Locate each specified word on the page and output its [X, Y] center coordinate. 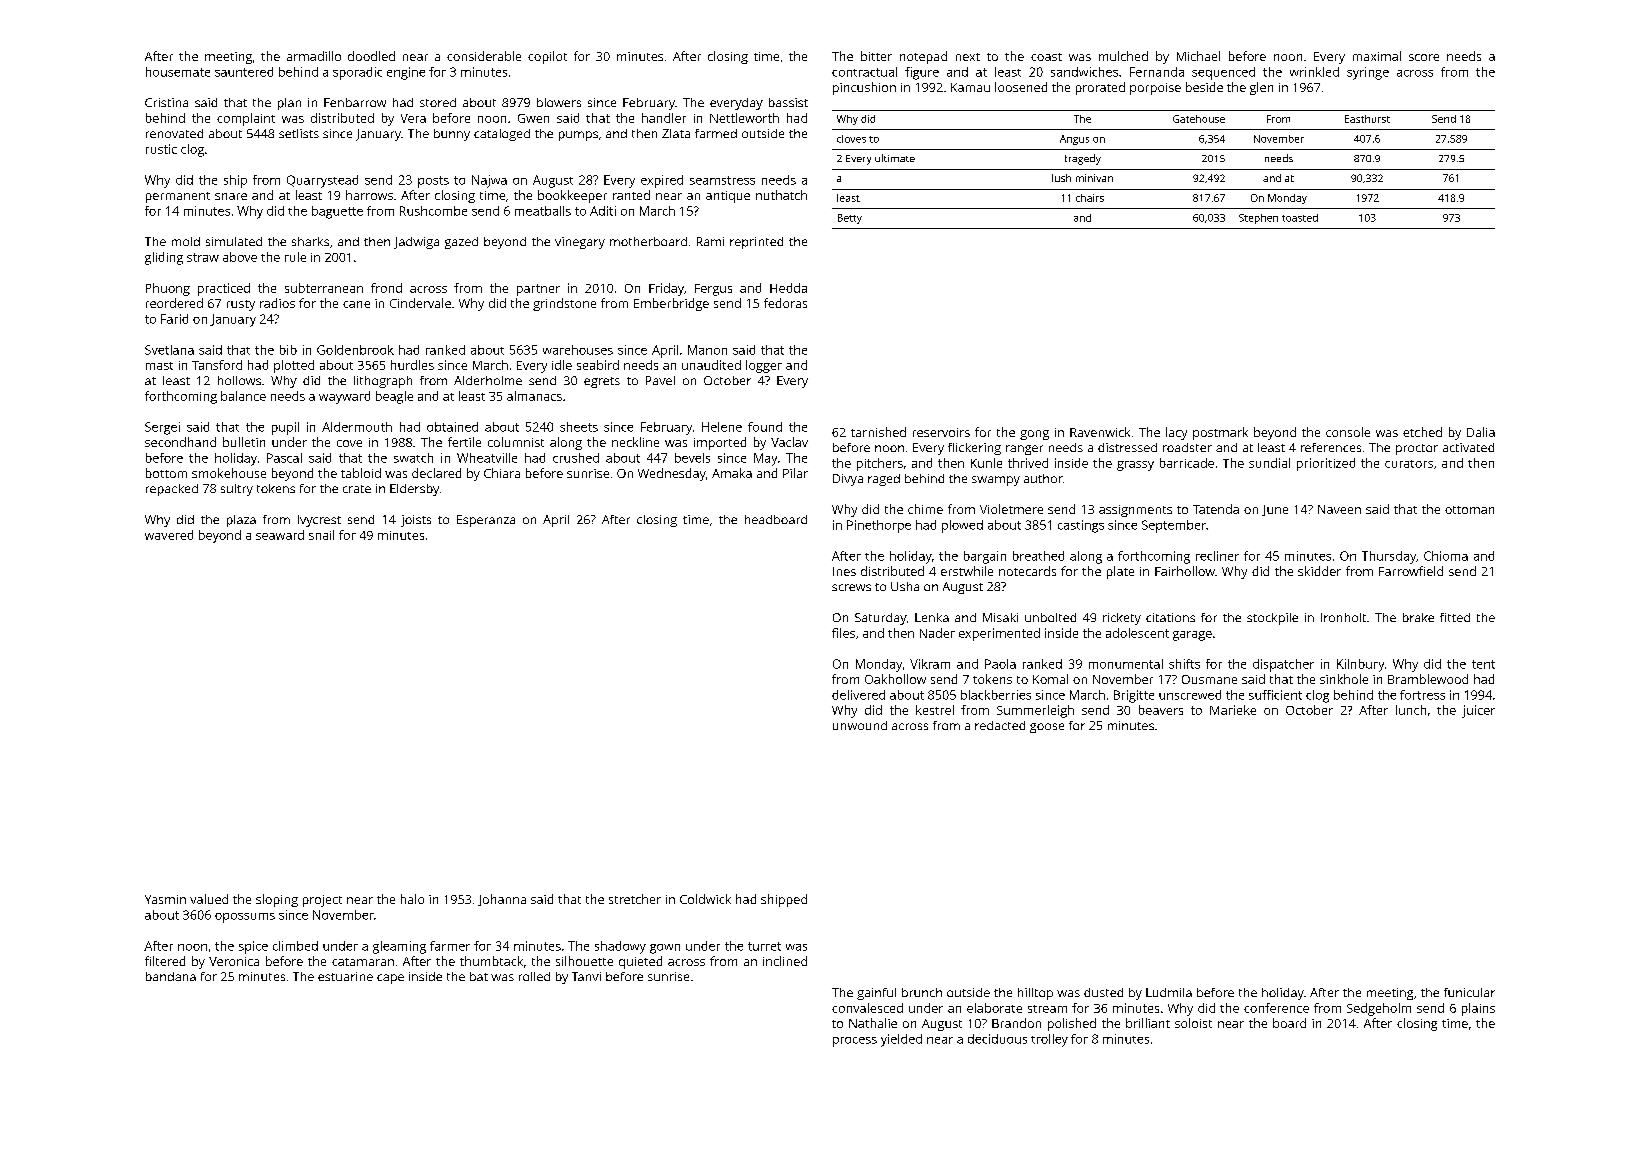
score [1424, 57]
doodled [371, 56]
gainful [876, 994]
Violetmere [1011, 509]
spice [253, 947]
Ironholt [1343, 617]
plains [1478, 1009]
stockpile [1272, 619]
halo [412, 899]
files [843, 633]
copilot [547, 57]
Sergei [162, 428]
